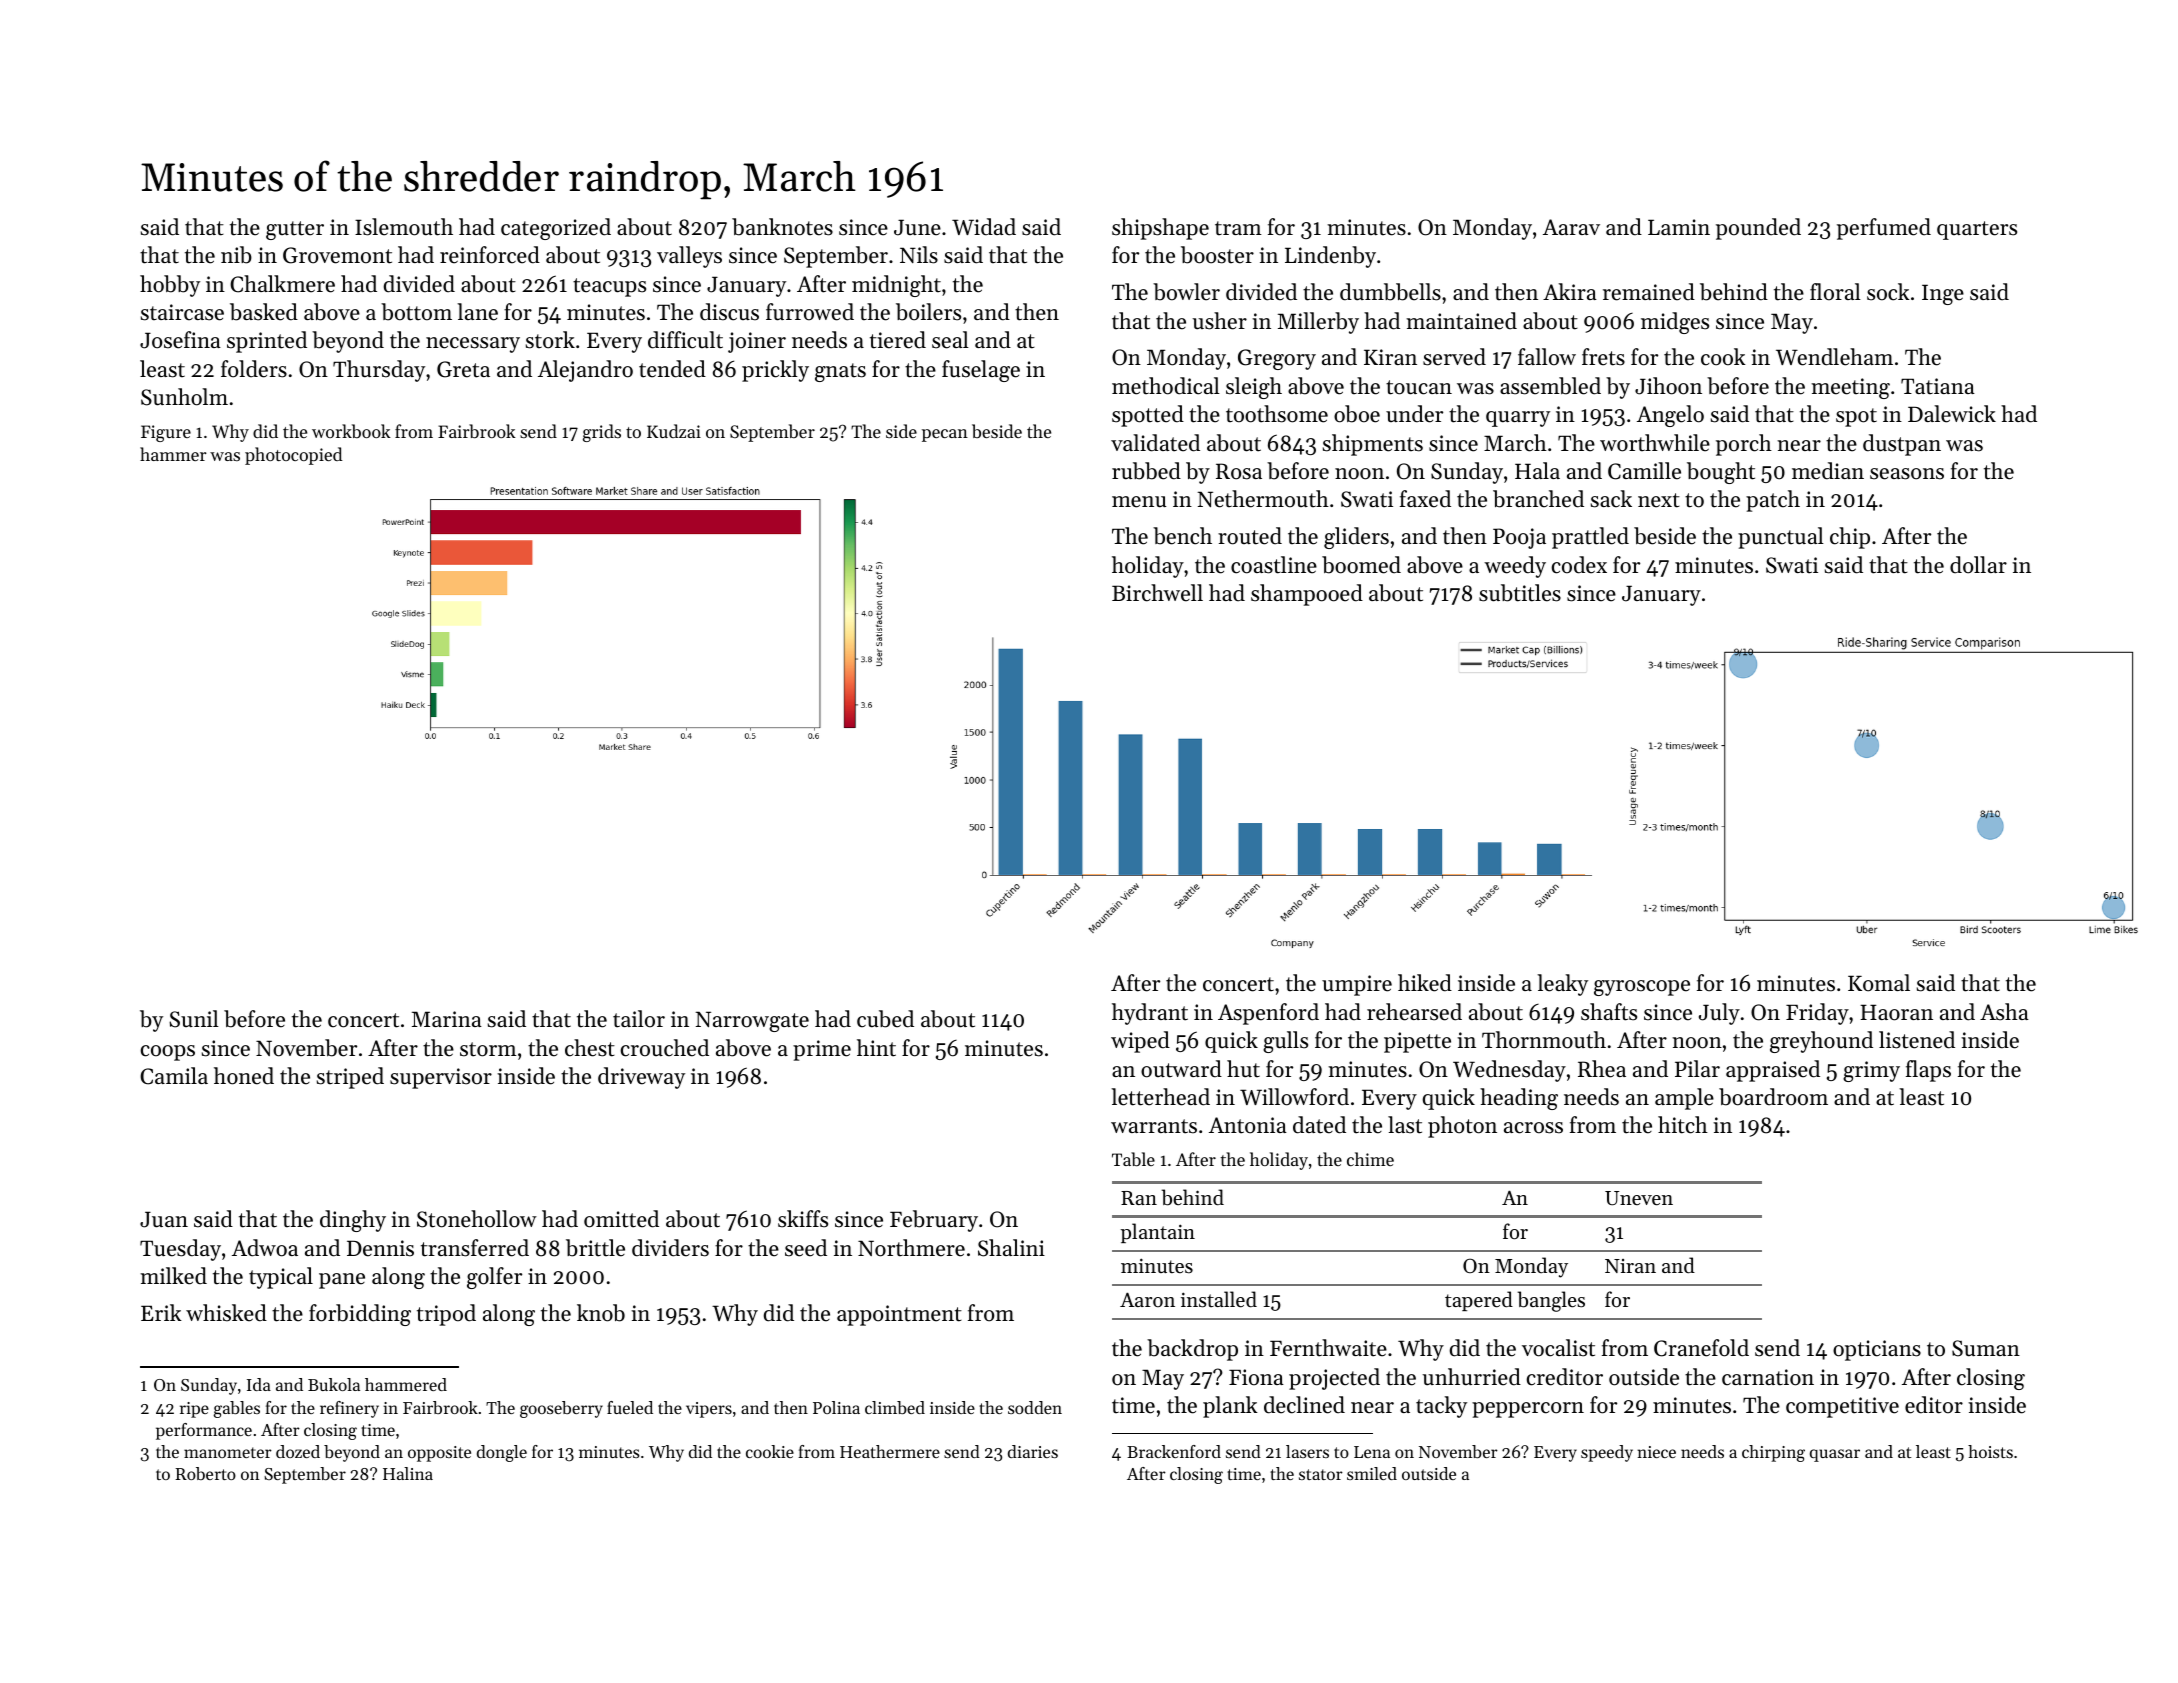  I want to click on Birchwell, so click(1157, 593).
